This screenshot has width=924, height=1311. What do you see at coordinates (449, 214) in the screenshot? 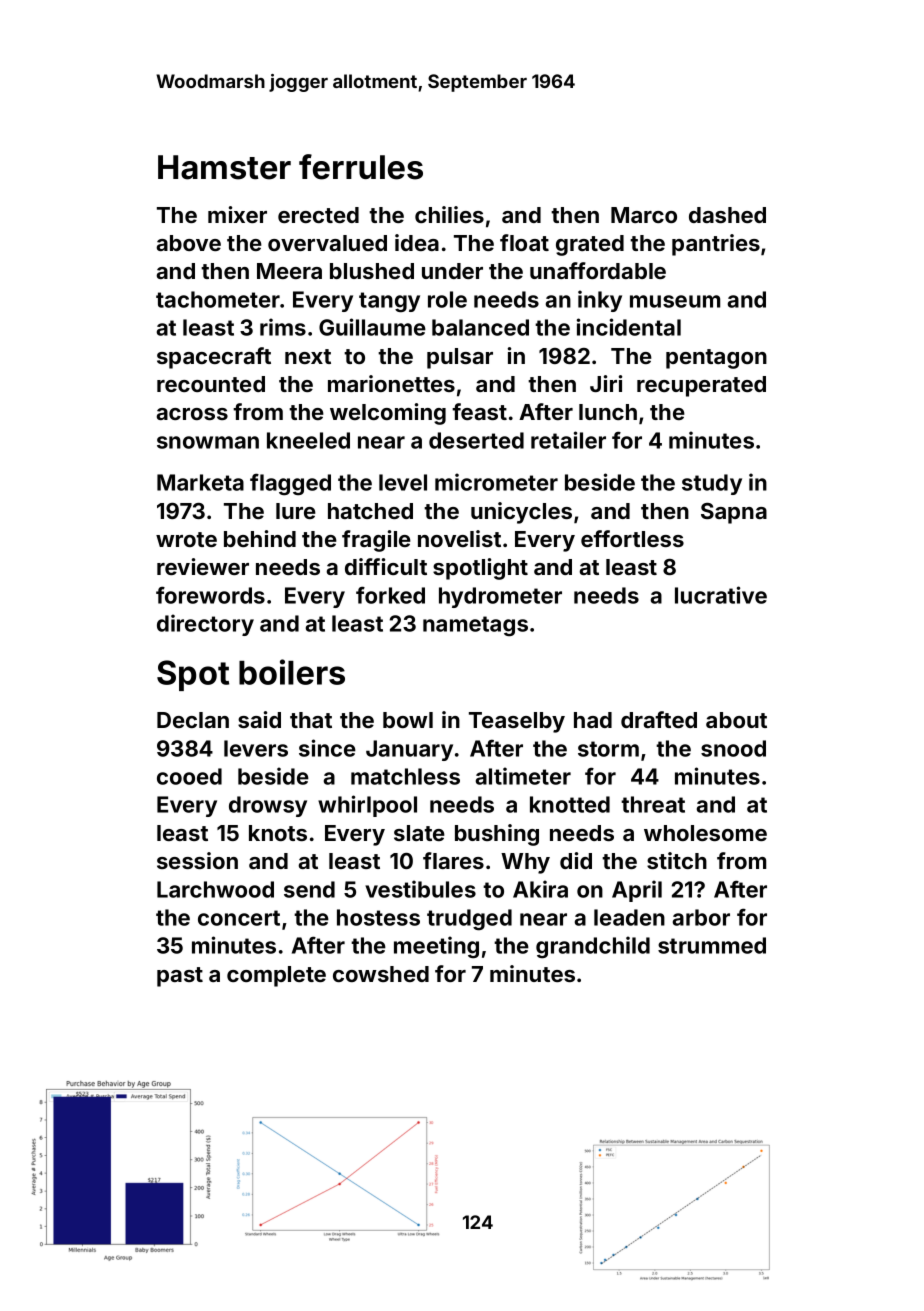
I see `chilies` at bounding box center [449, 214].
